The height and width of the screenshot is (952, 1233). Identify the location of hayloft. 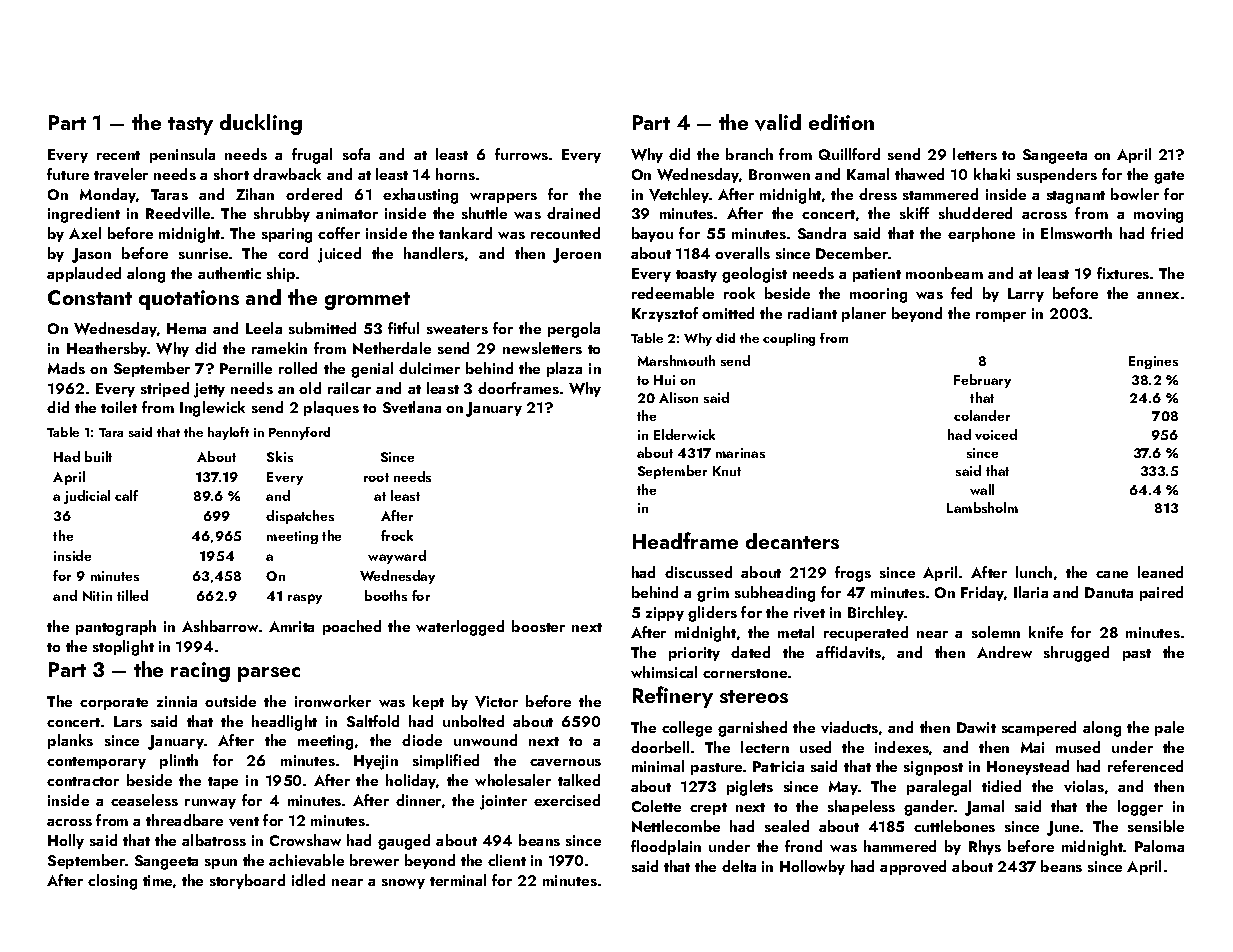
(228, 433).
